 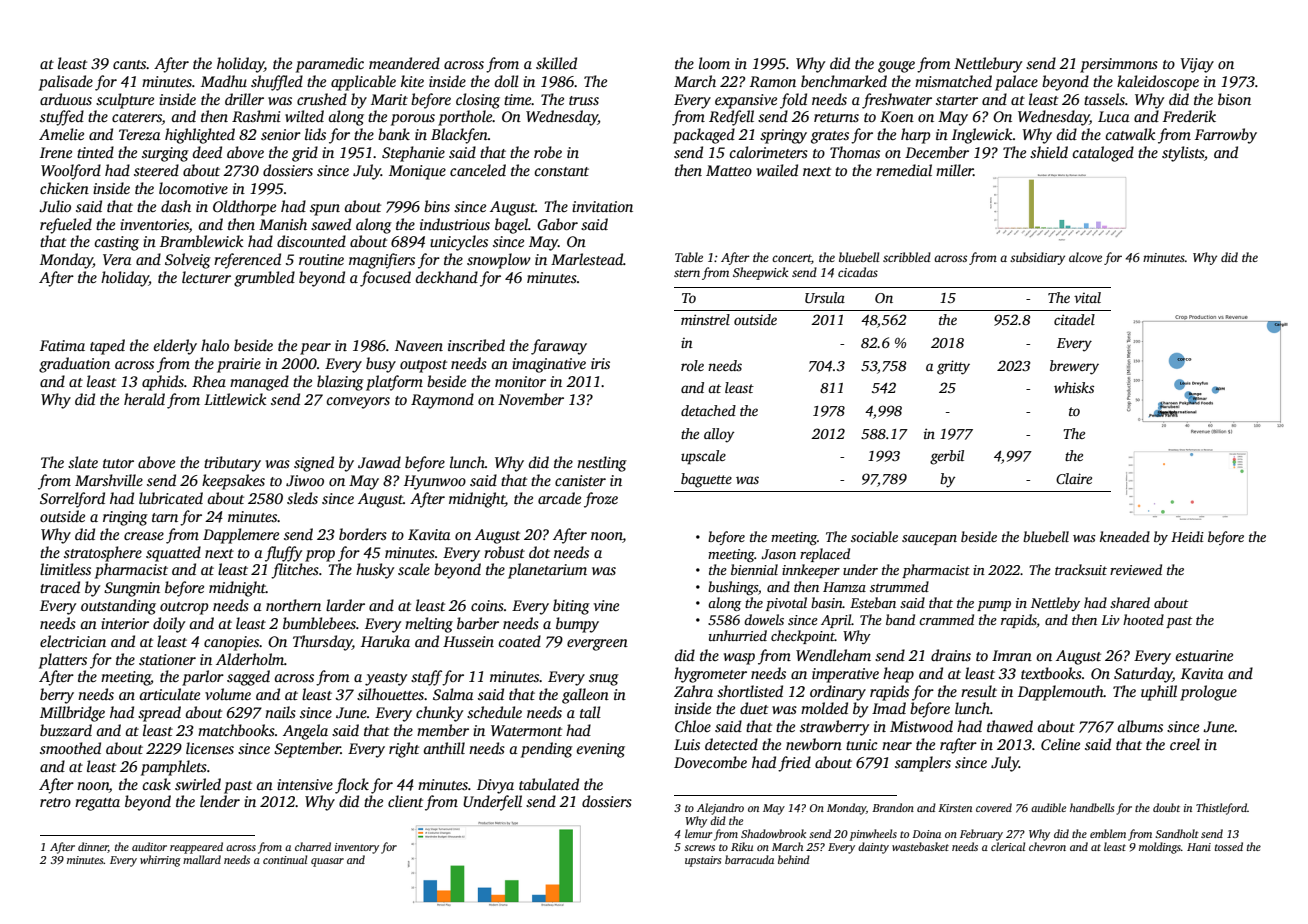 I want to click on whirring, so click(x=160, y=861).
